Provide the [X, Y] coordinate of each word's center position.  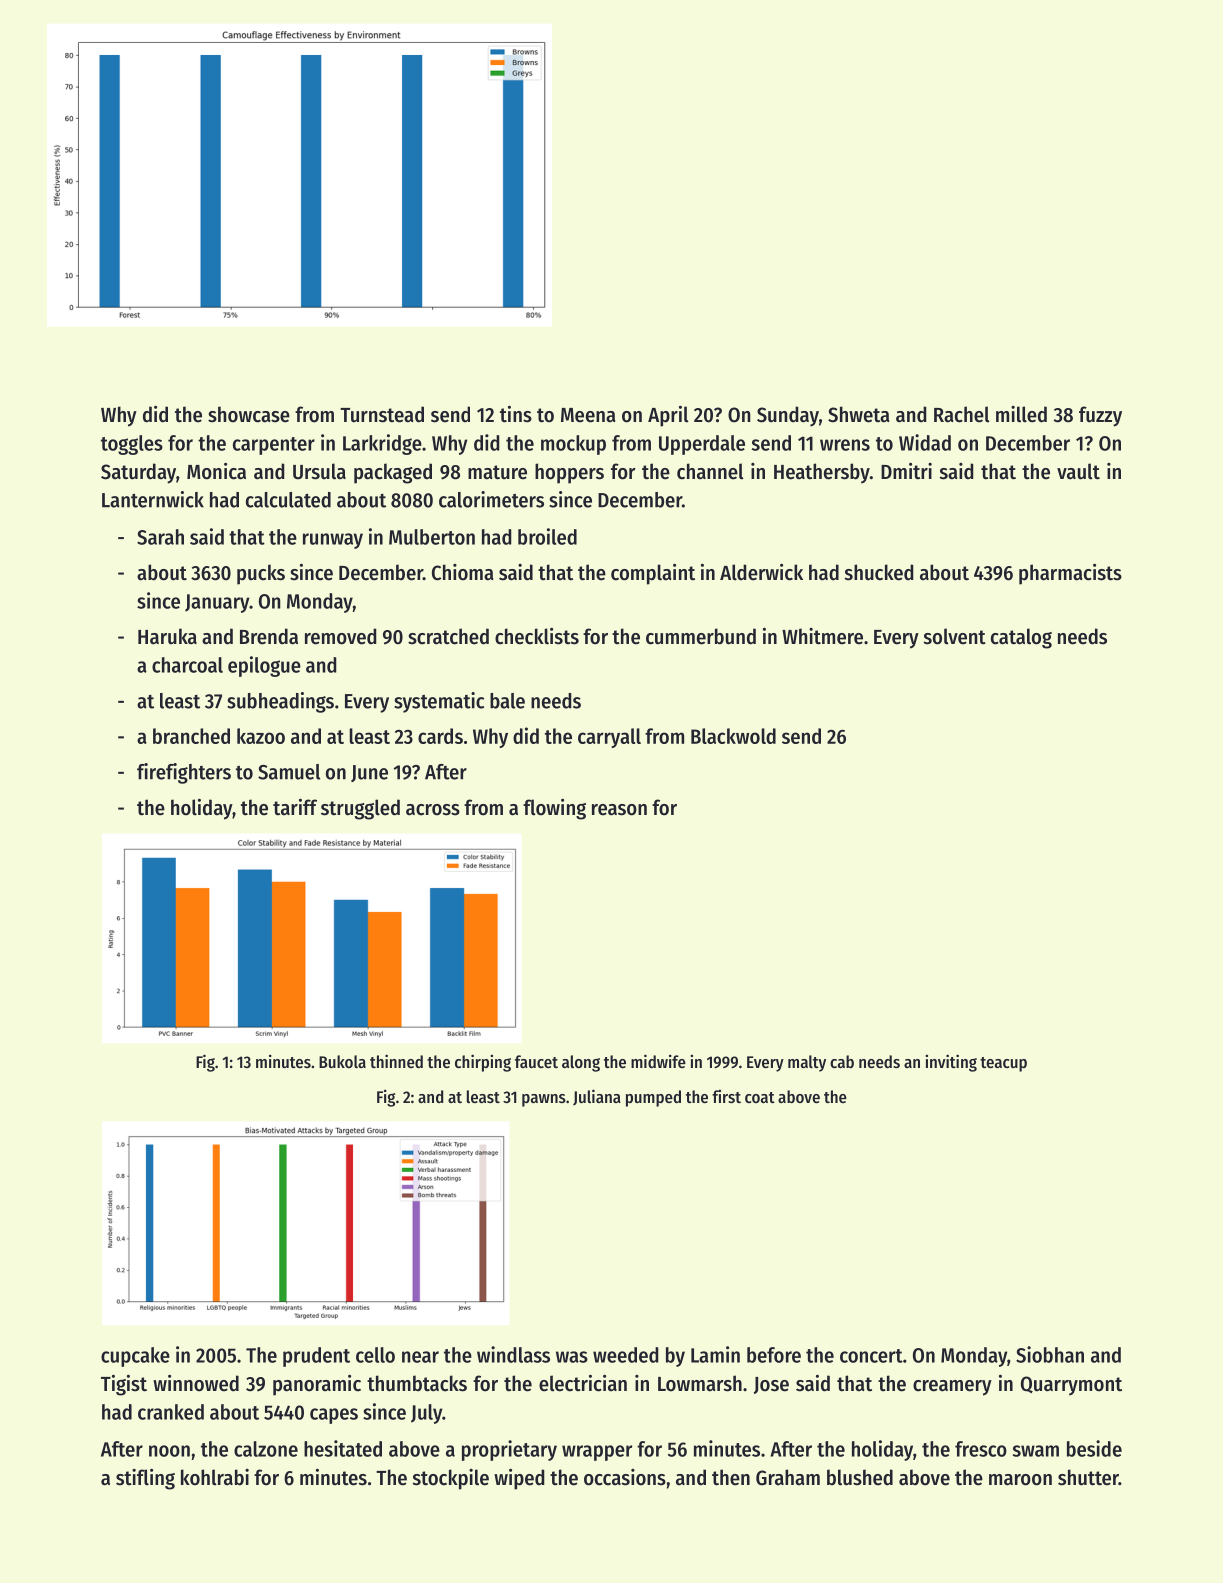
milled [1021, 414]
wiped [519, 1479]
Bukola [342, 1061]
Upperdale [702, 445]
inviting [951, 1063]
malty [807, 1063]
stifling [145, 1479]
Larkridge [382, 444]
